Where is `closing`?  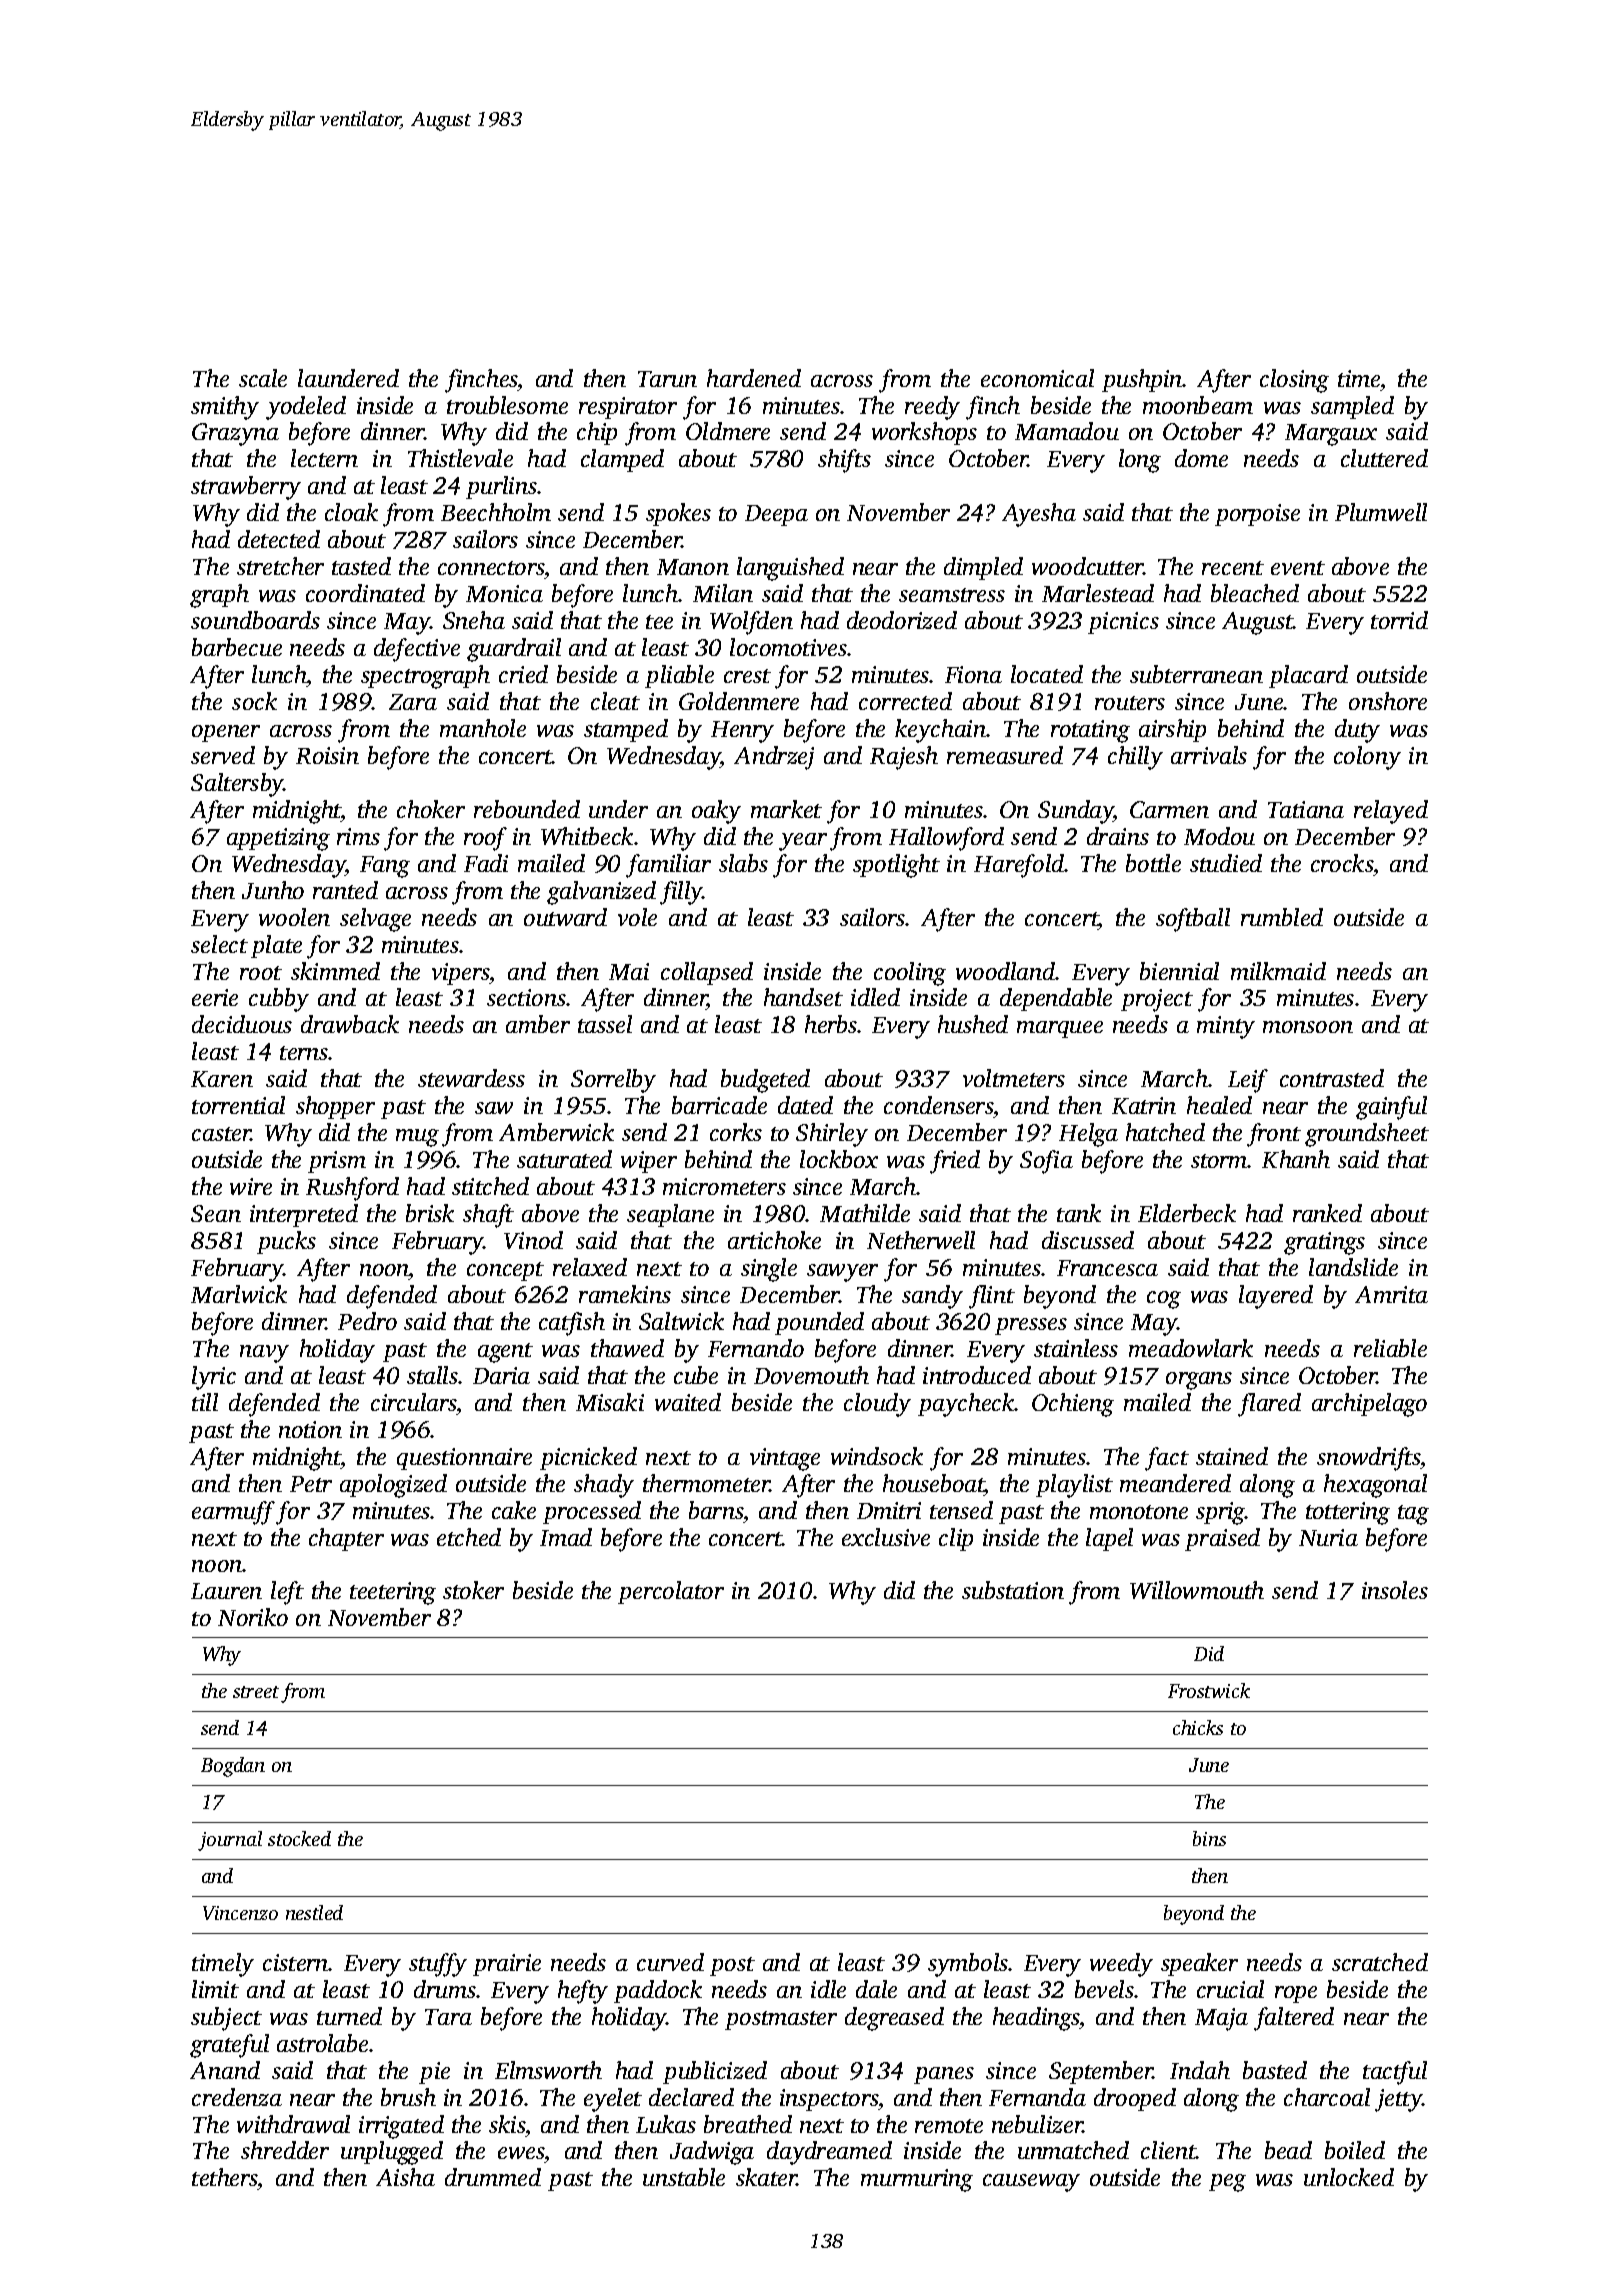
closing is located at coordinates (1294, 381).
